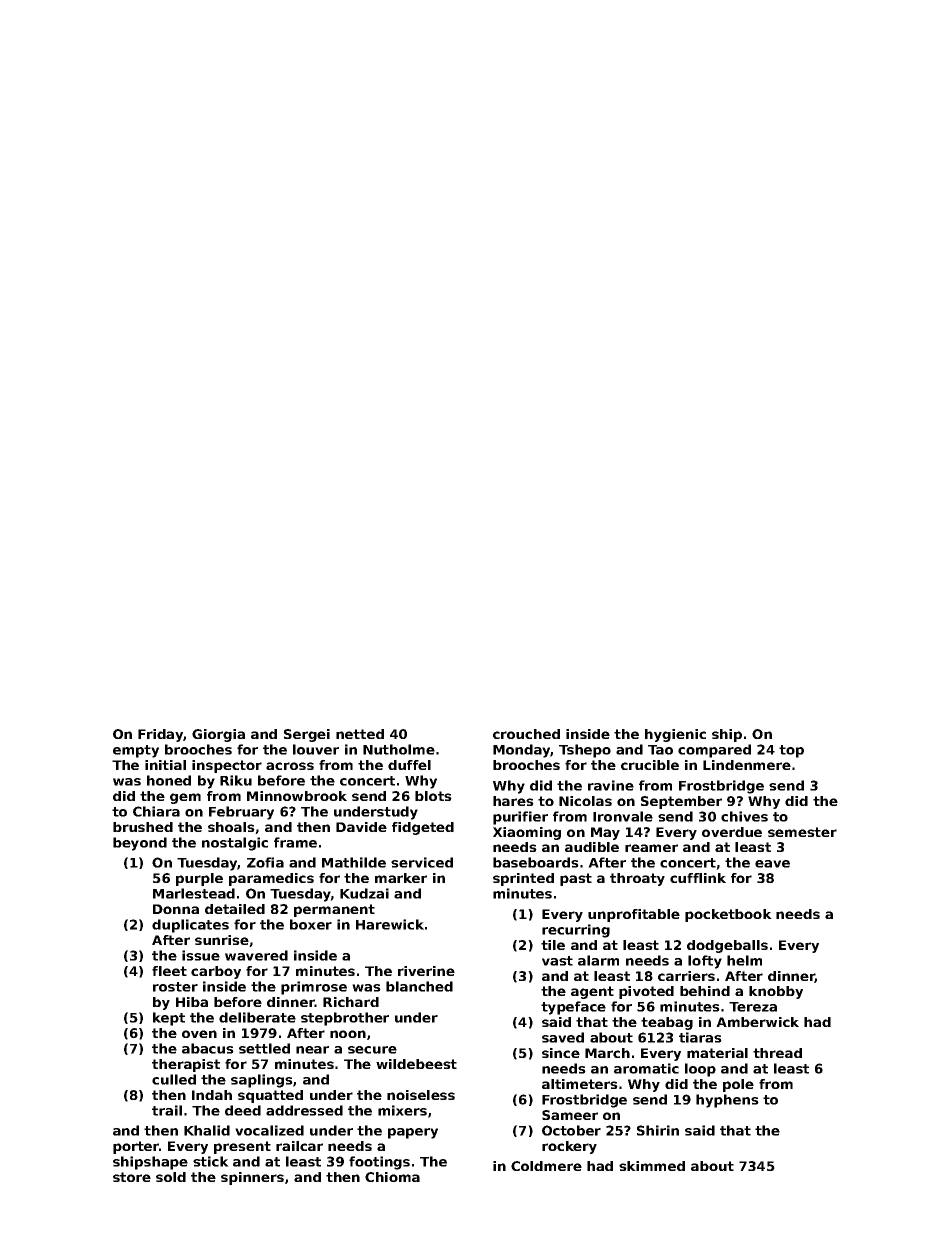 The width and height of the screenshot is (952, 1233). I want to click on squatted, so click(270, 1096).
